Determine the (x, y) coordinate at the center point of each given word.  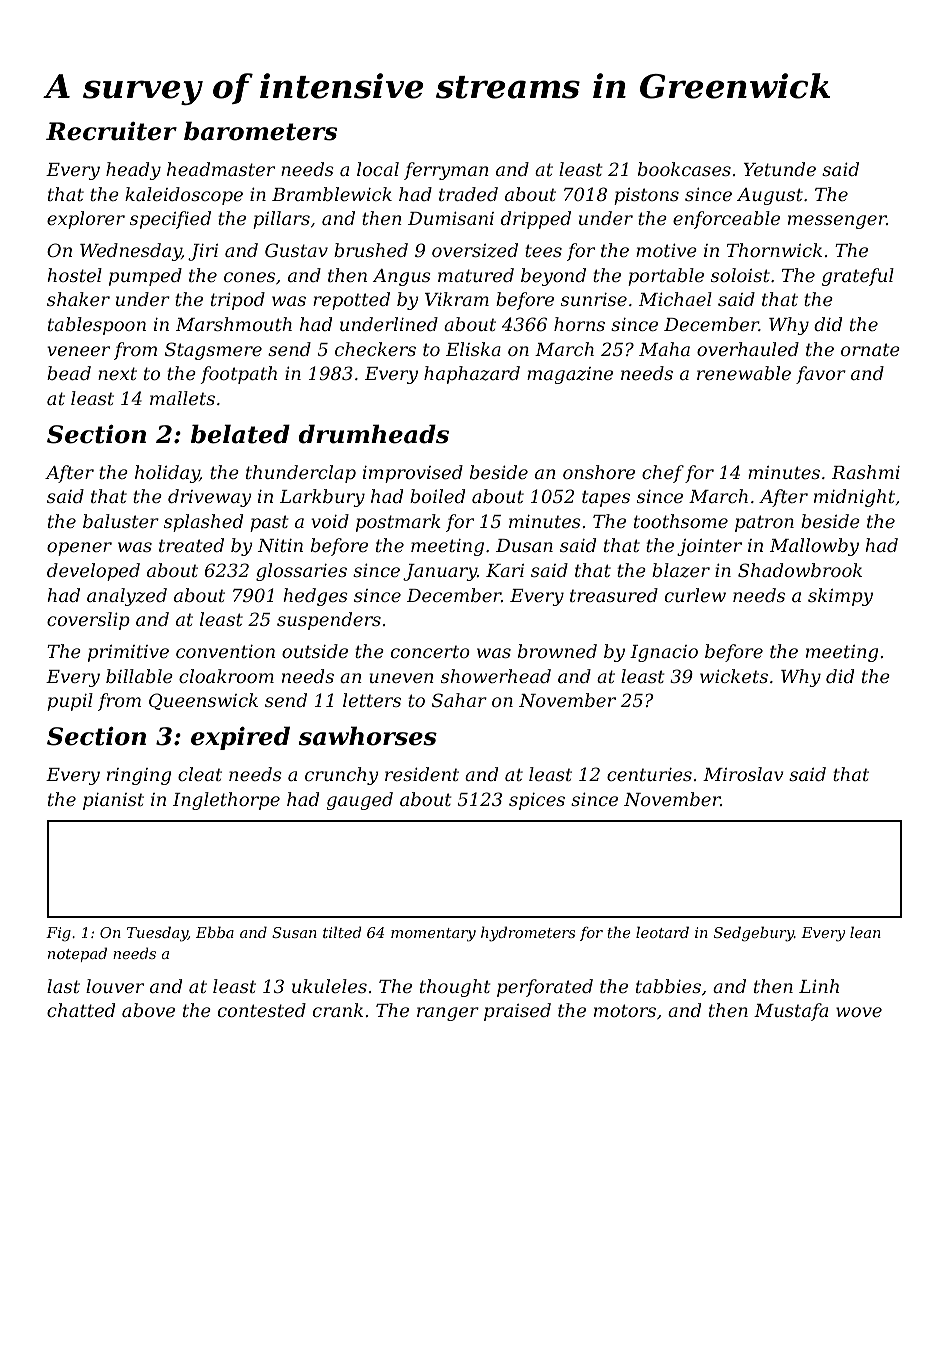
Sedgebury (754, 934)
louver (115, 986)
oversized (475, 250)
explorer (86, 220)
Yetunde (780, 169)
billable (139, 676)
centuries (649, 774)
